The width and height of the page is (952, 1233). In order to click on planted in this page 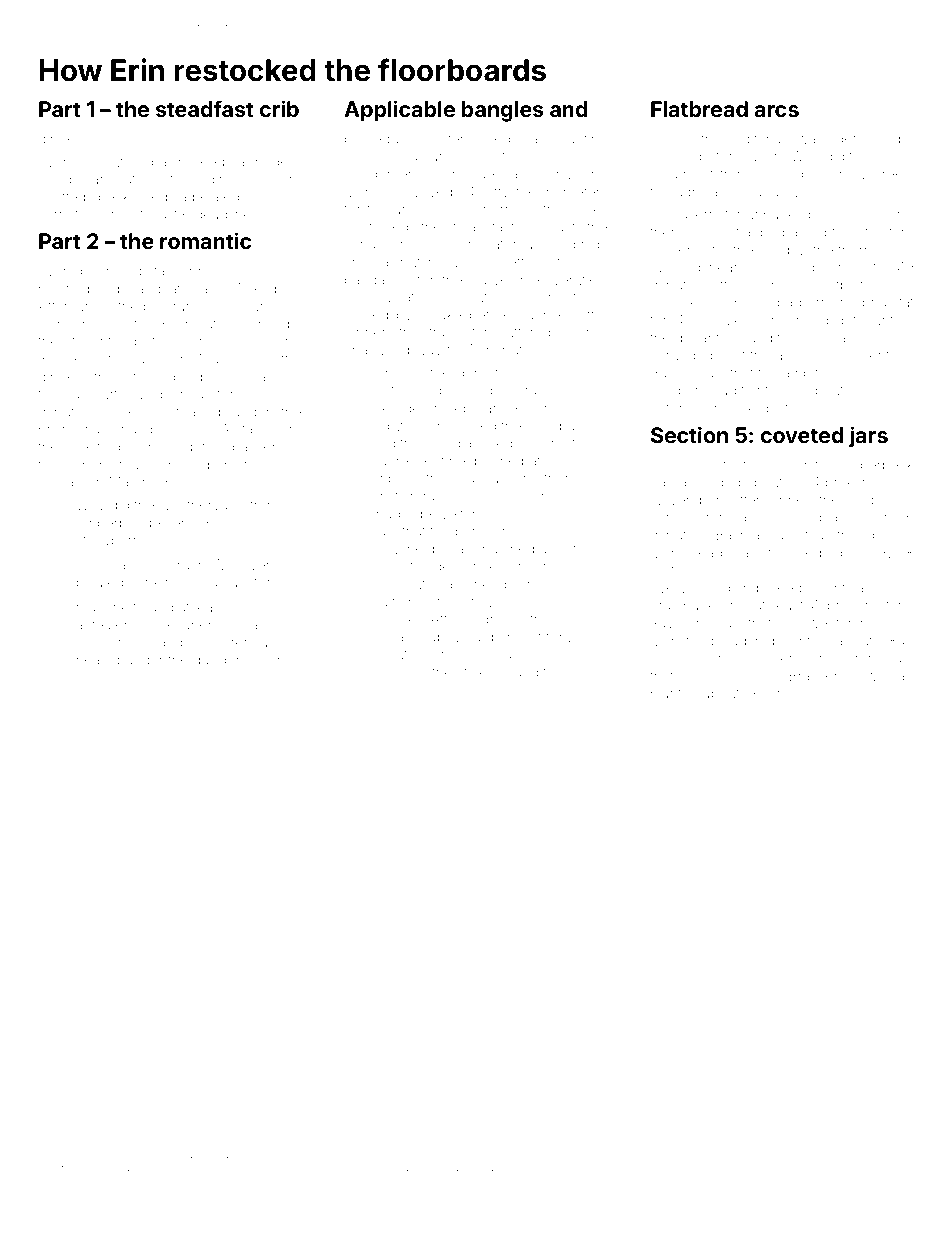, I will do `click(674, 694)`.
